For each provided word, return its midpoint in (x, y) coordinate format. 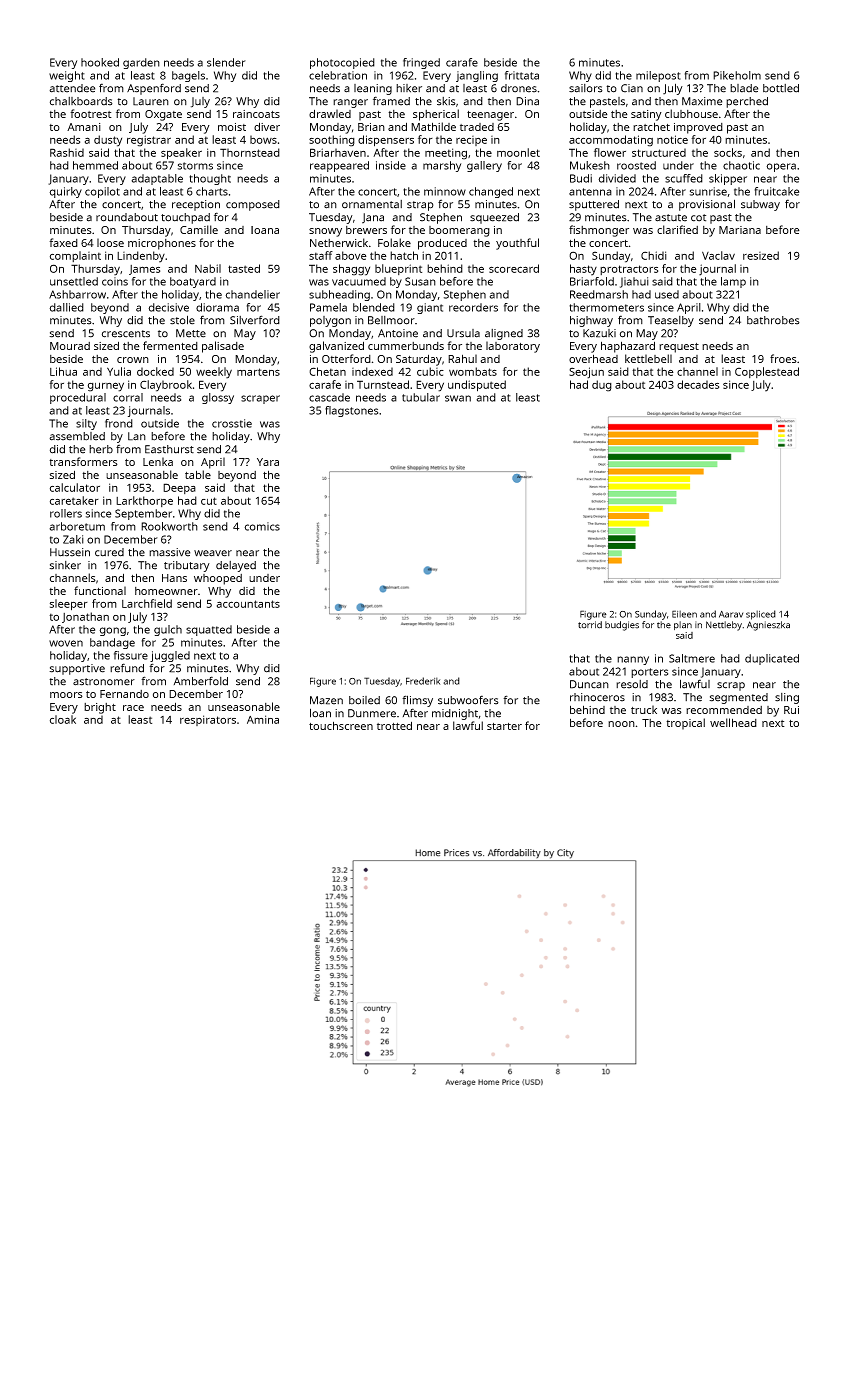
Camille (199, 229)
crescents (126, 334)
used (667, 294)
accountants (248, 604)
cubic (430, 371)
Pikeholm (737, 75)
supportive (77, 669)
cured (109, 552)
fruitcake (777, 191)
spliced (761, 615)
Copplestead (767, 372)
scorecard (514, 268)
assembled (77, 436)
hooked (100, 62)
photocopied (342, 63)
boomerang (459, 231)
